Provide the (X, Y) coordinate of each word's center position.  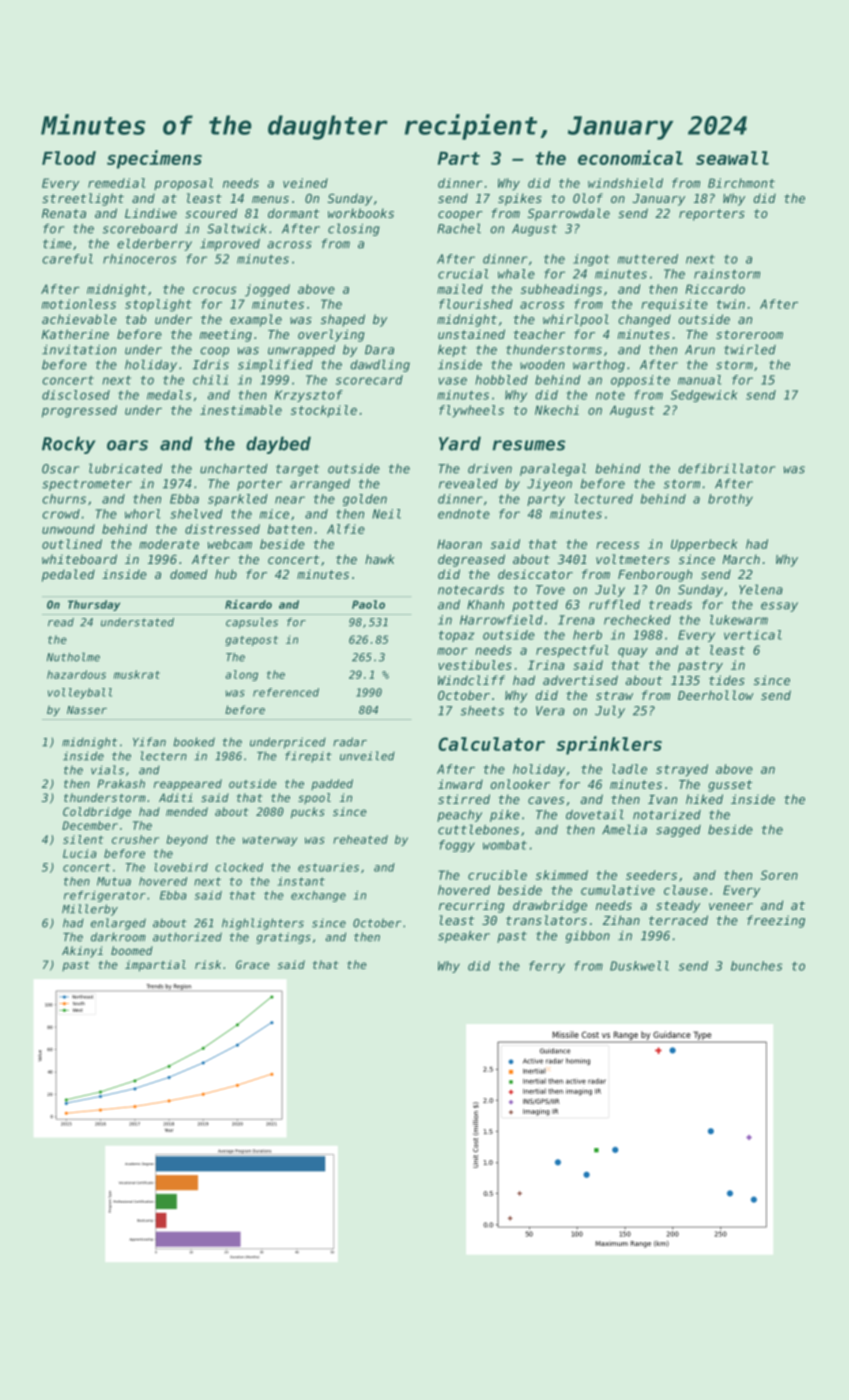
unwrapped (301, 351)
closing (354, 229)
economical (630, 157)
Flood (69, 158)
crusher (135, 839)
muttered (648, 259)
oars (127, 445)
